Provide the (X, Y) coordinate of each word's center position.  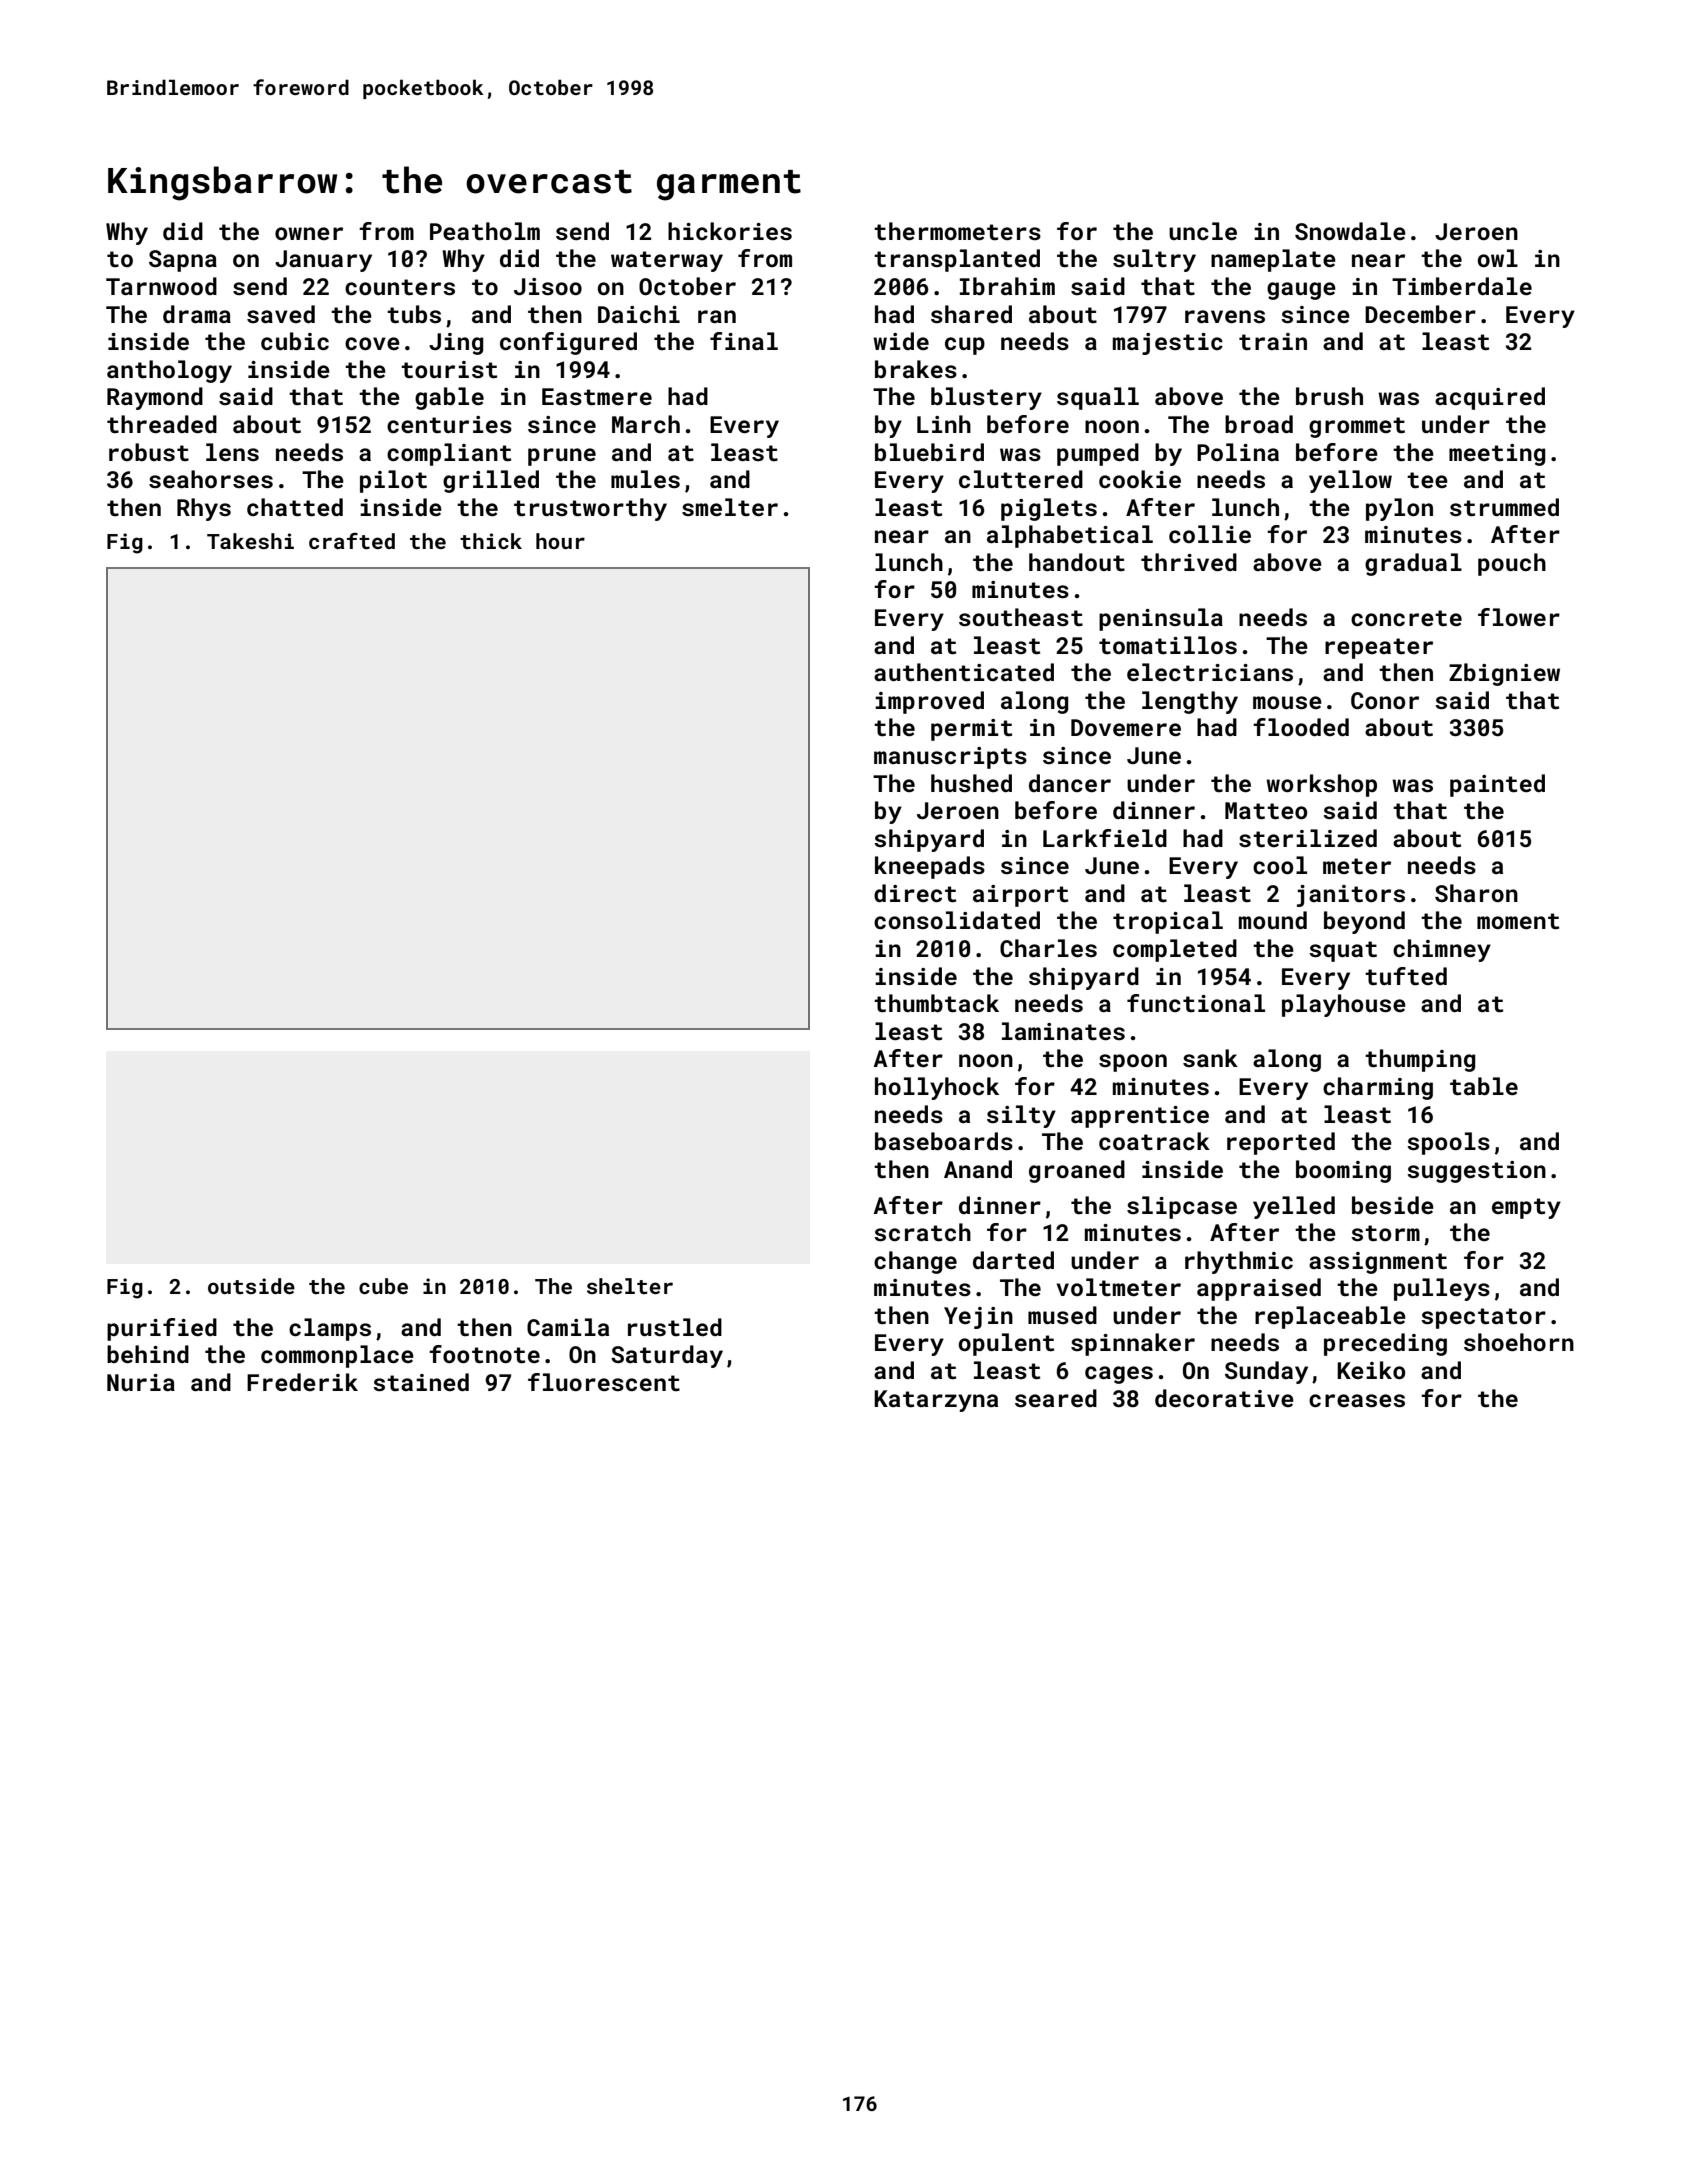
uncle (1203, 231)
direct (915, 893)
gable (449, 398)
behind (148, 1354)
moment (1518, 921)
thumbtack (936, 1003)
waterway (667, 261)
